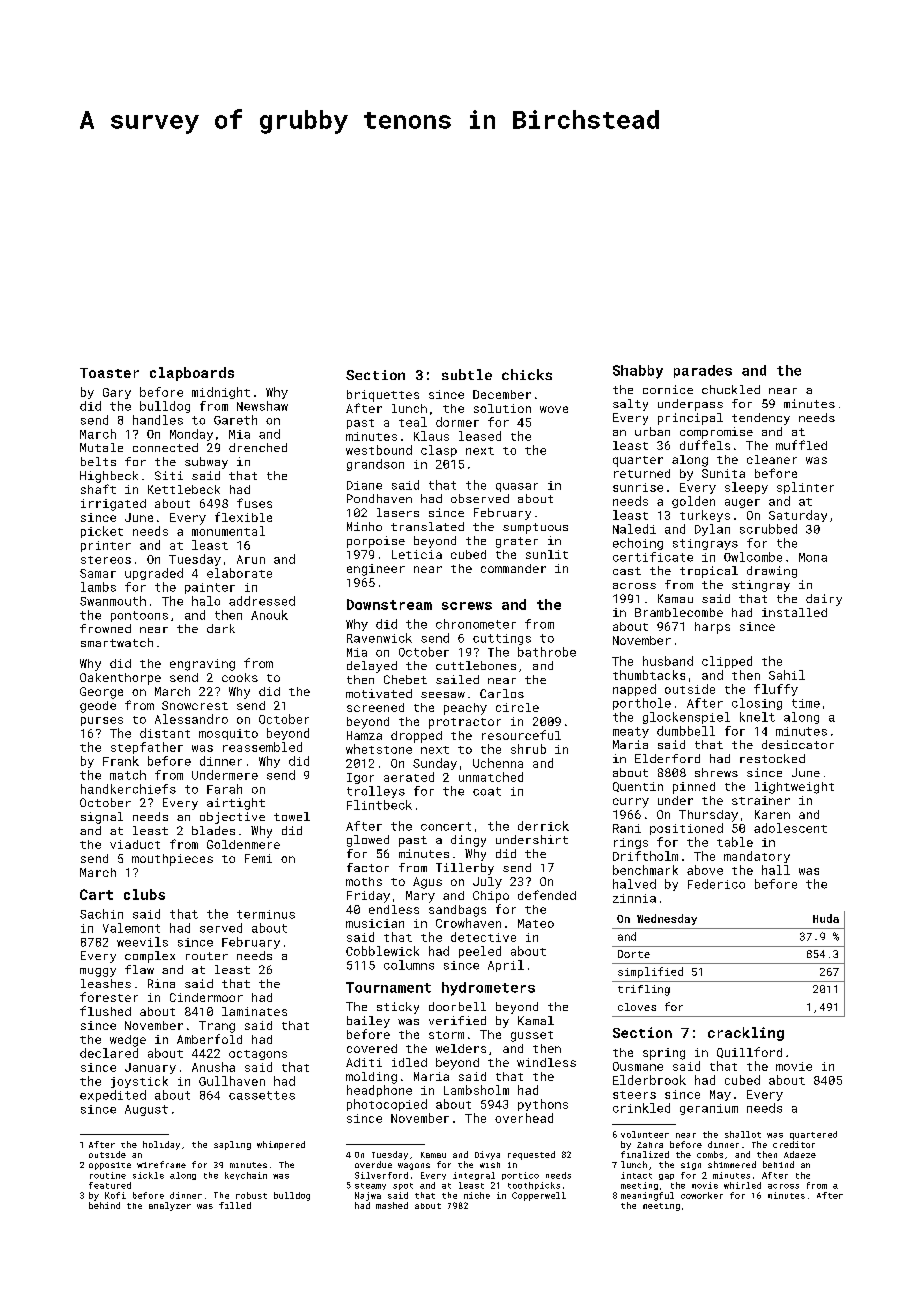  I want to click on flushed, so click(105, 1011).
